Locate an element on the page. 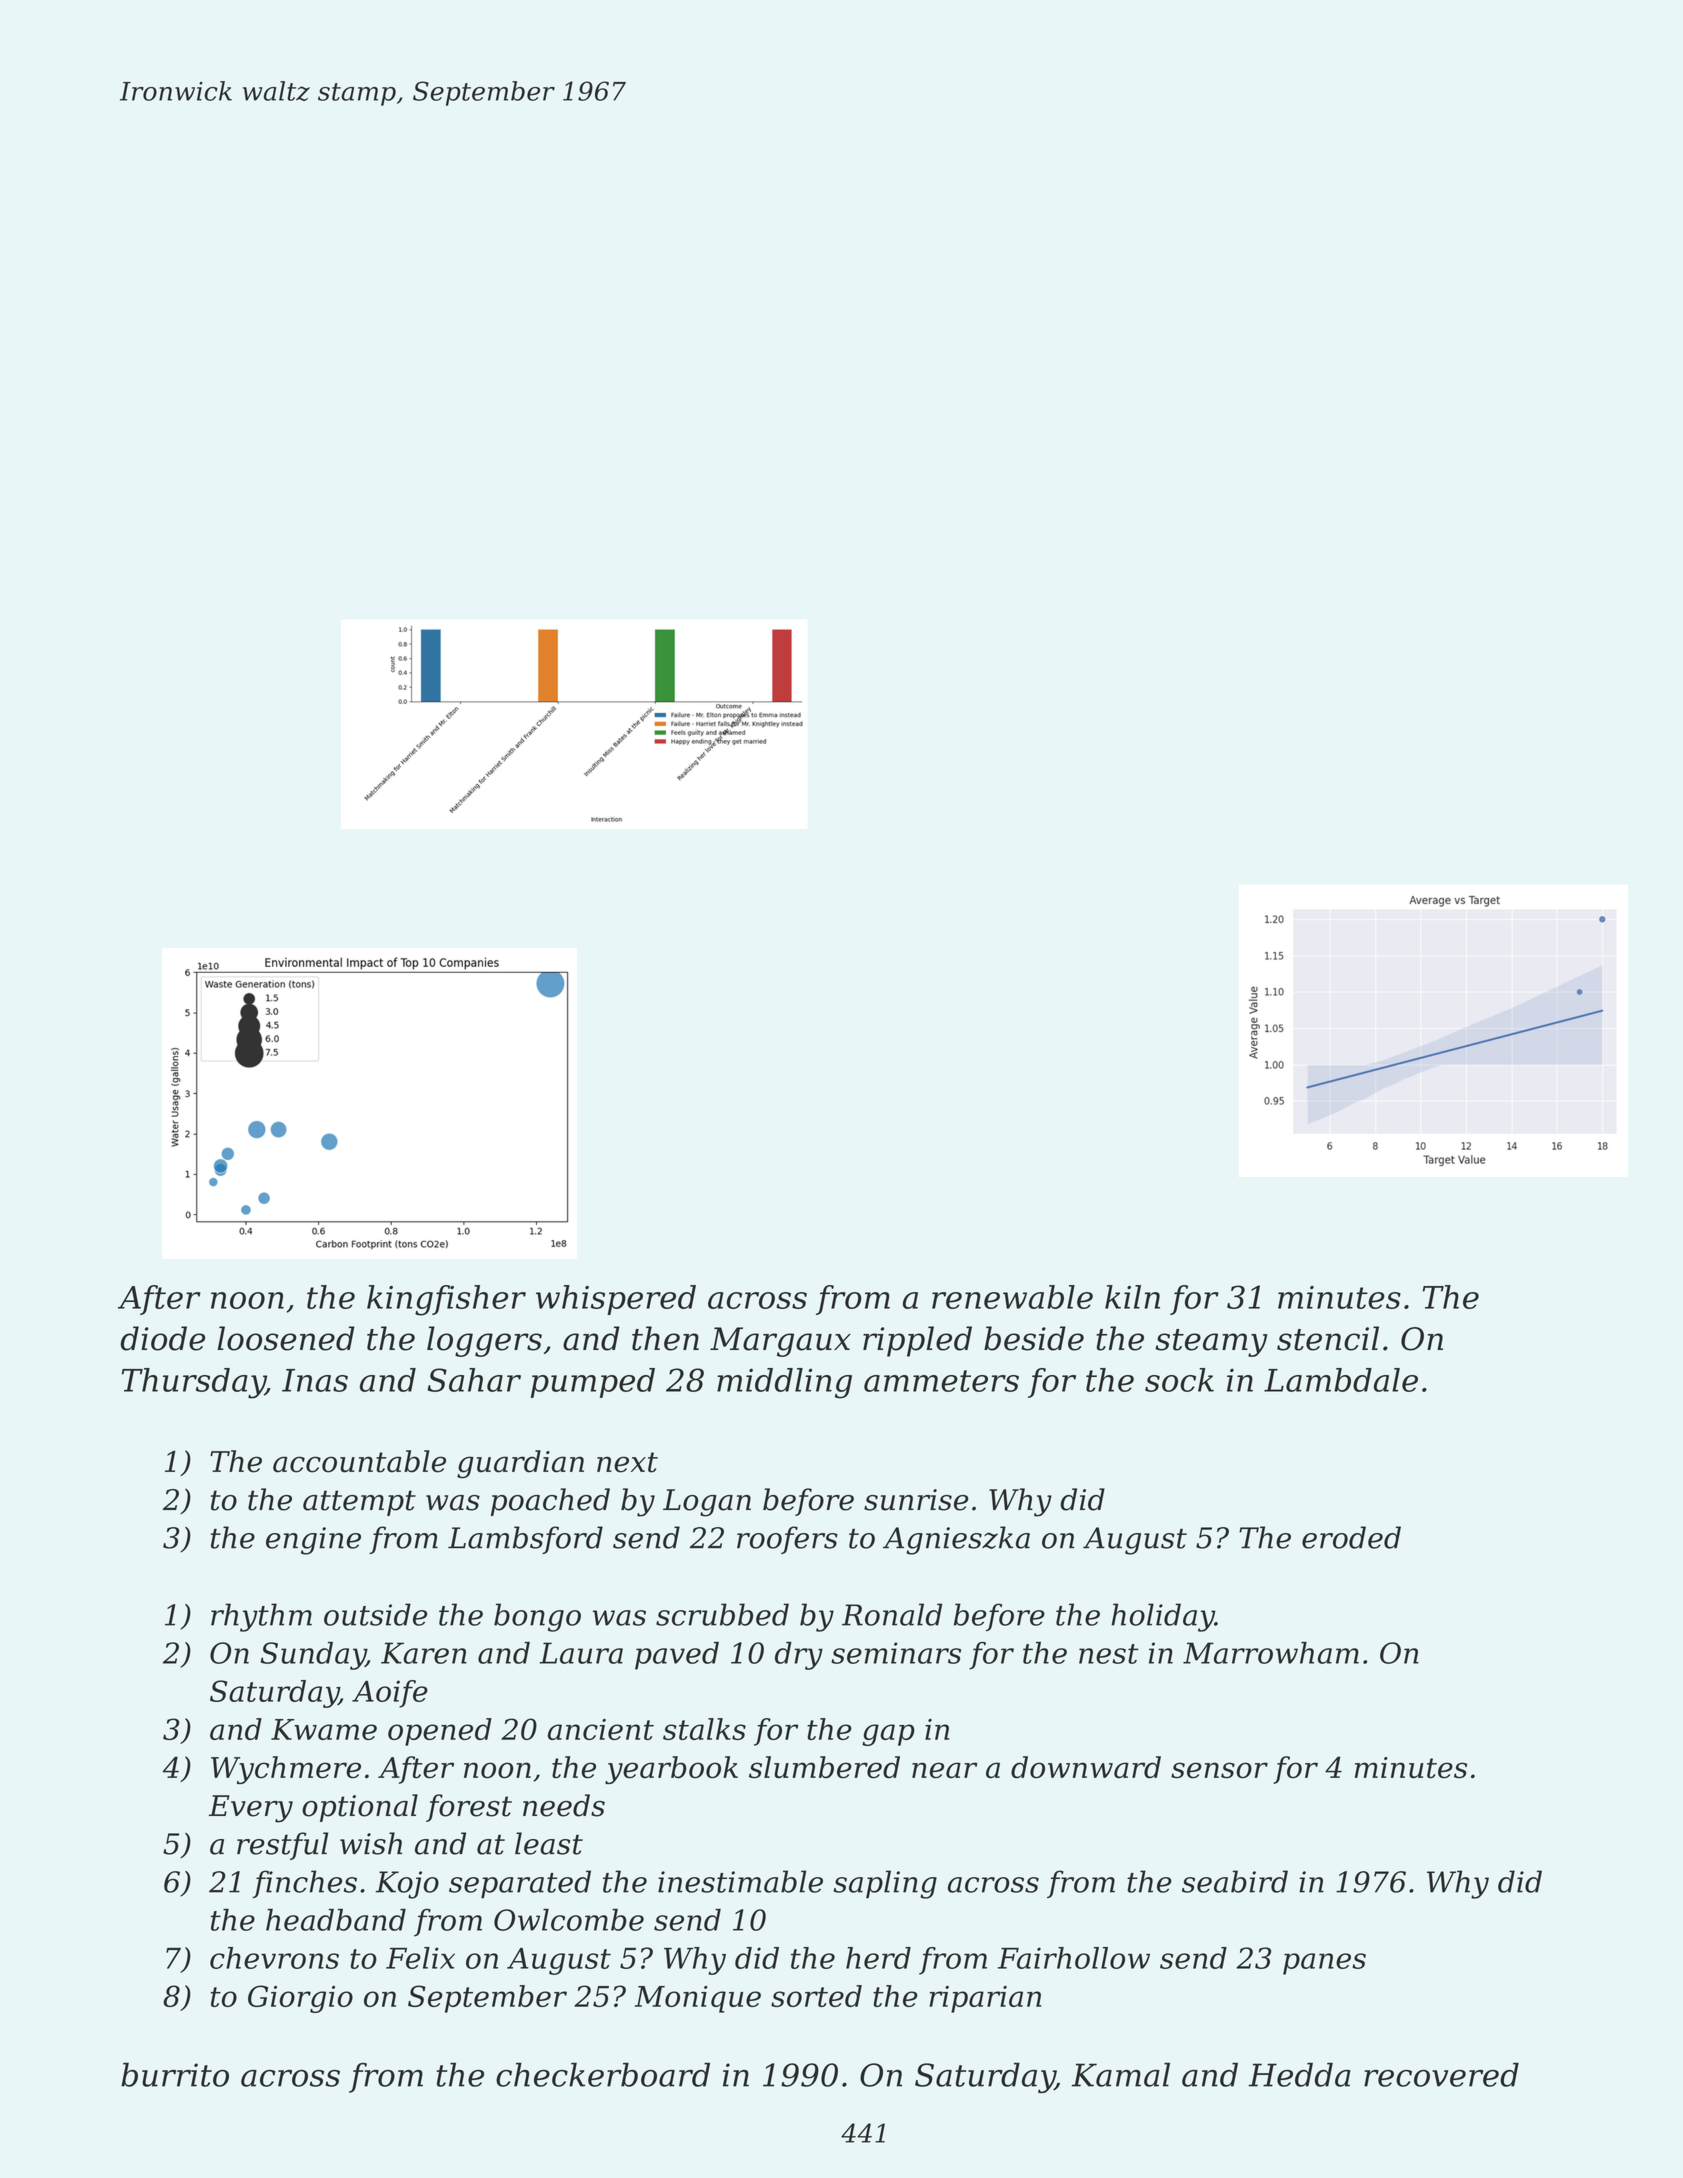 This document has width=1683, height=2178. seabird is located at coordinates (1235, 1881).
